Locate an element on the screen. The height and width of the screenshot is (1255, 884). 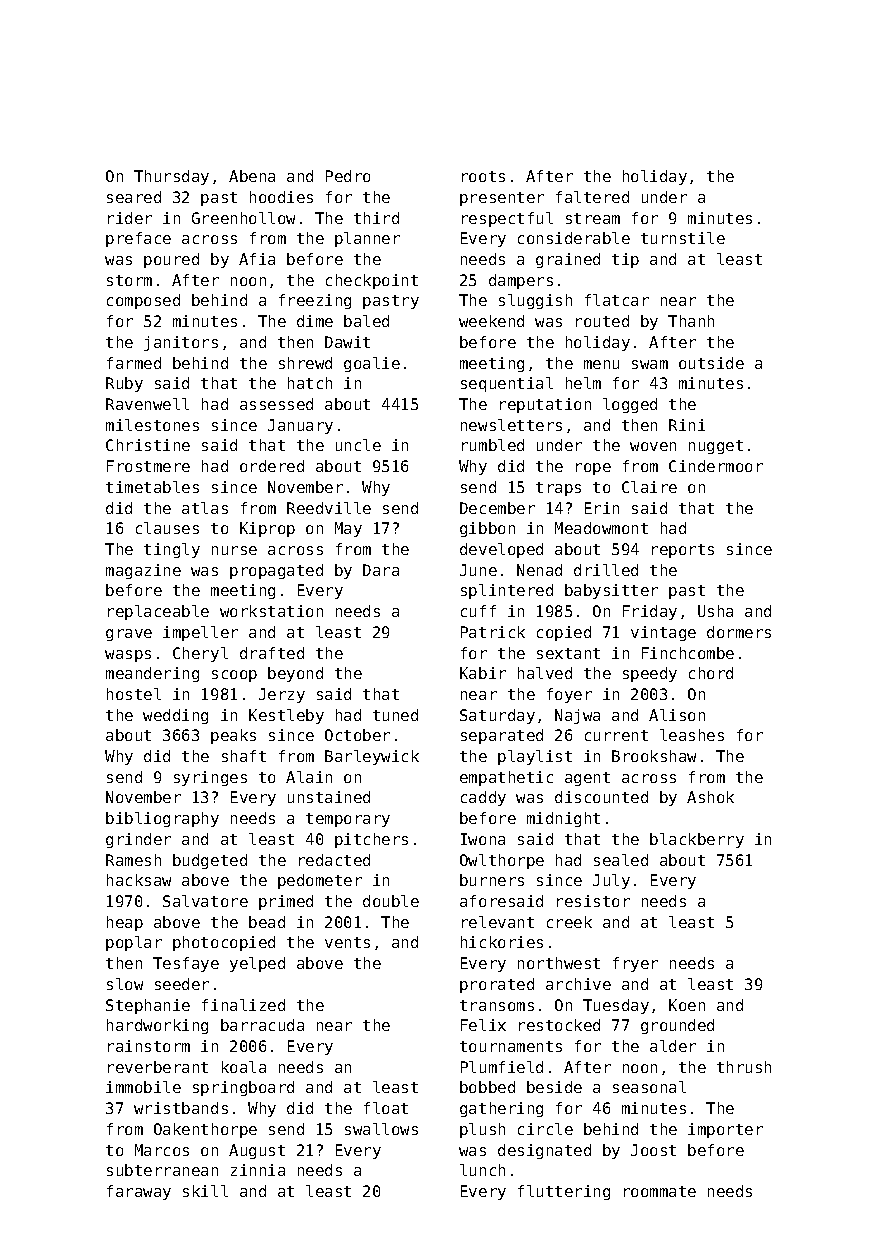
faraway is located at coordinates (139, 1192).
